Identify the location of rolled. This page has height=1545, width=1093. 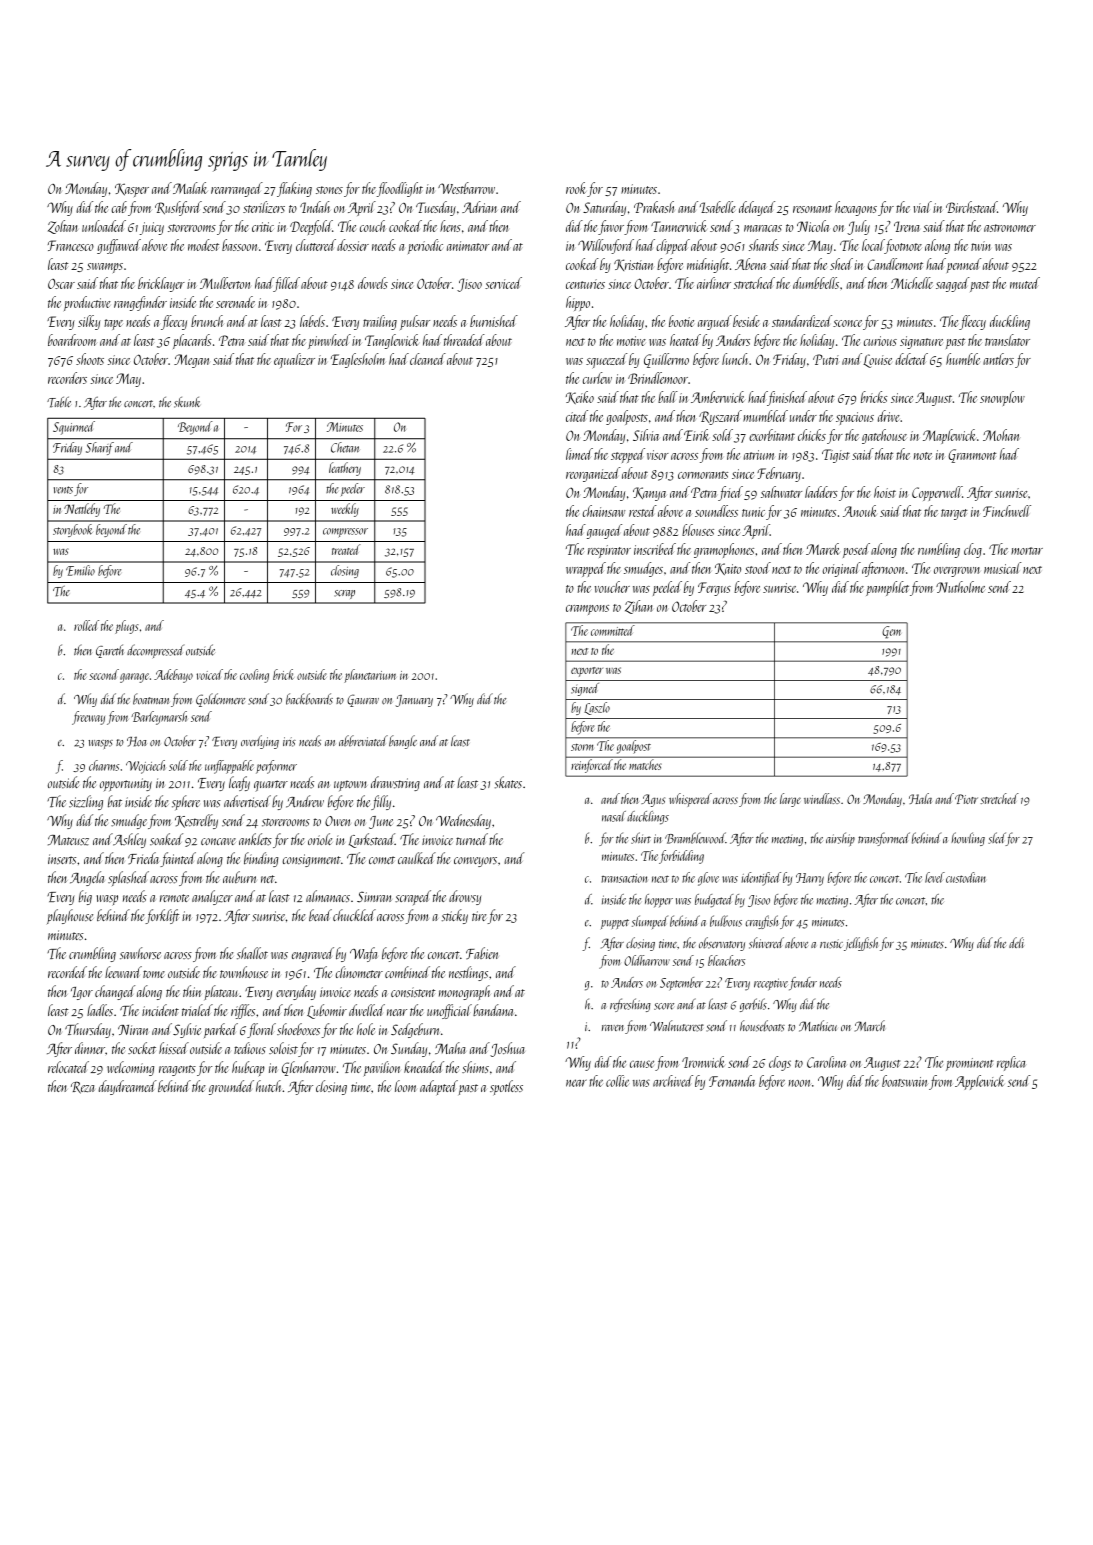
(86, 625).
